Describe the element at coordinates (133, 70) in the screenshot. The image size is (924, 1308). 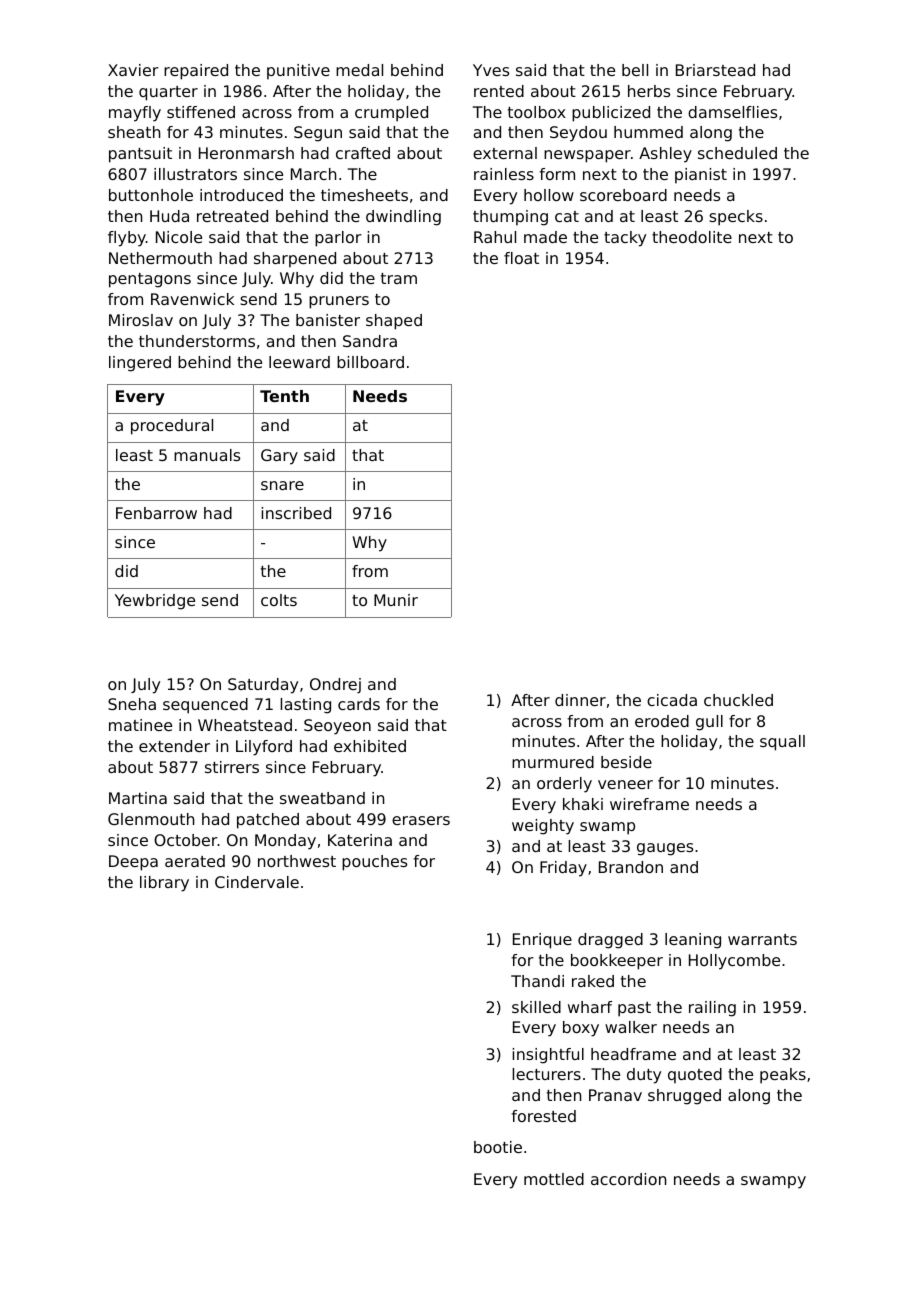
I see `Xavier` at that location.
